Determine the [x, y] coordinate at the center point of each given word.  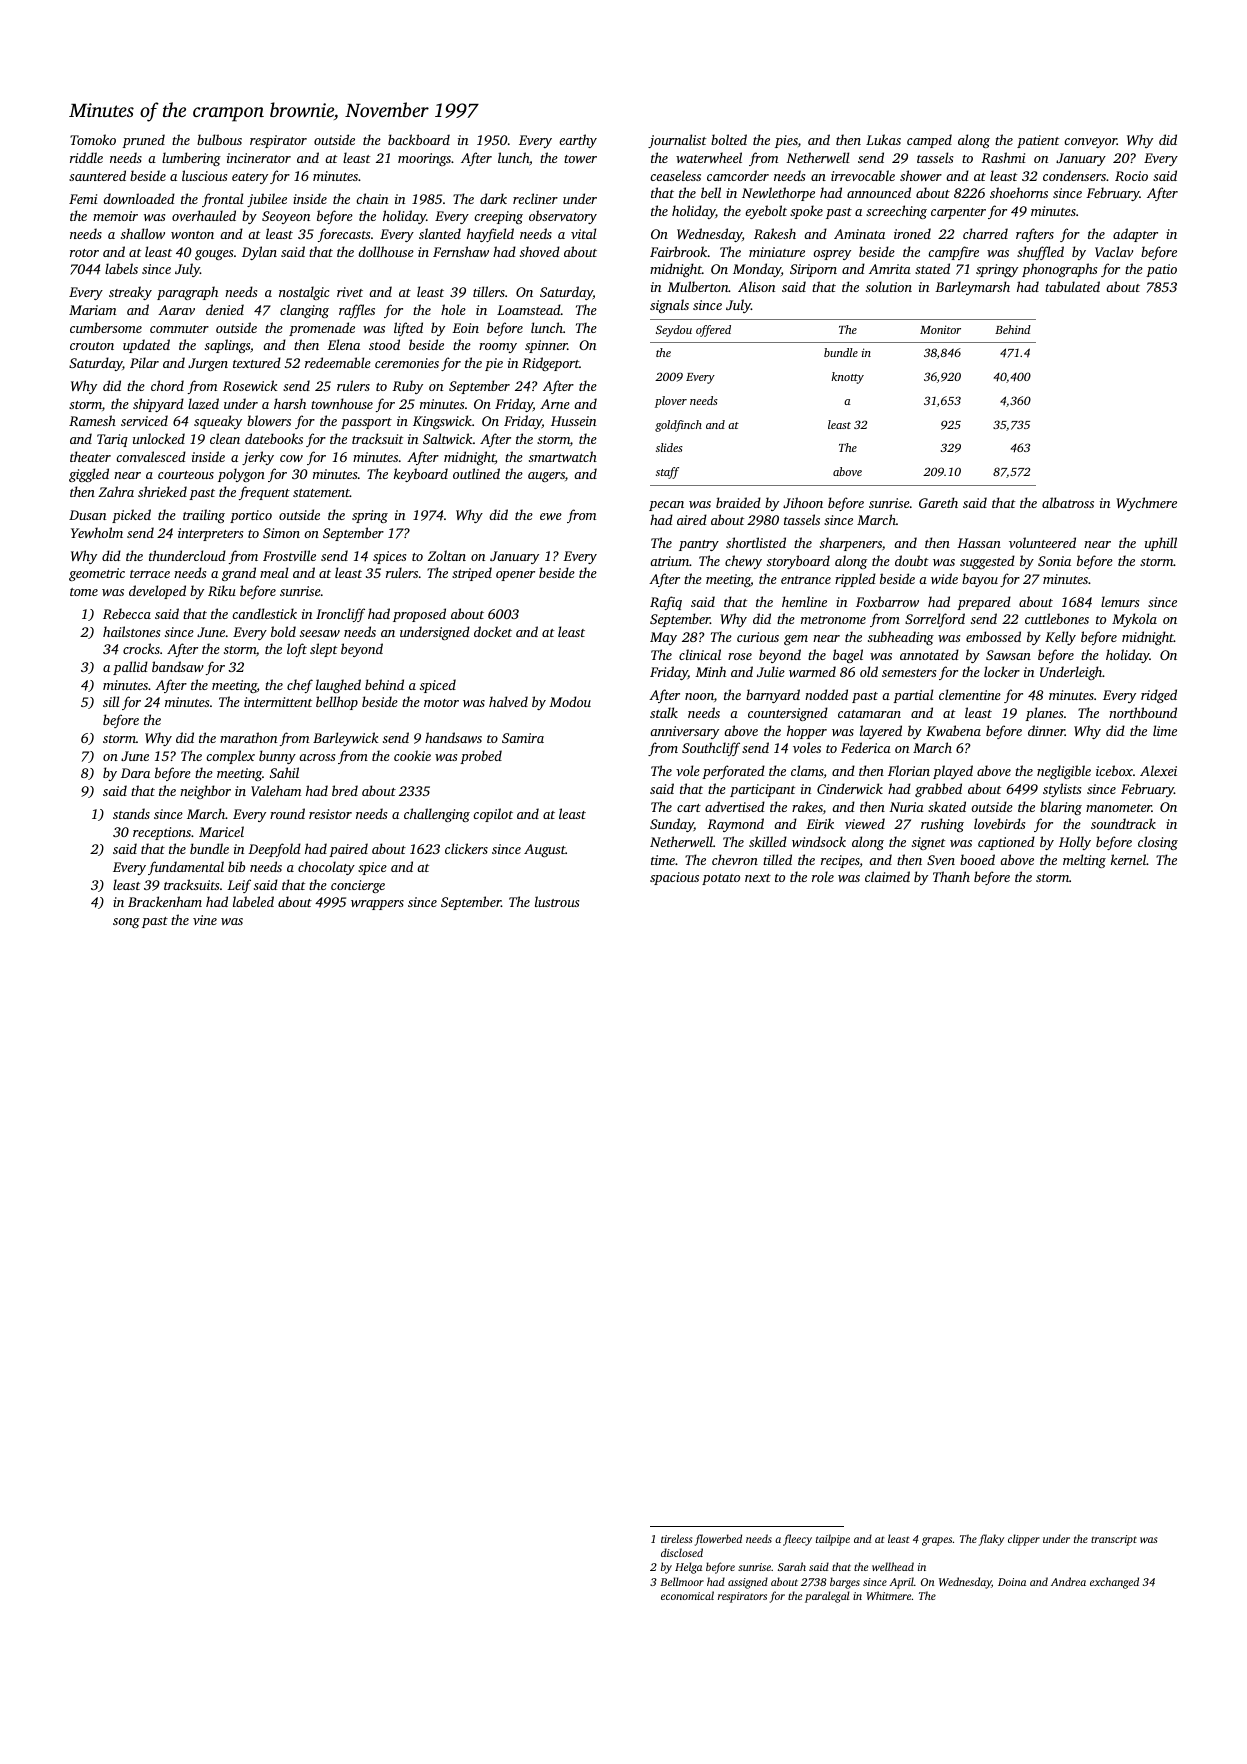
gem [796, 640]
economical [687, 1595]
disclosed [682, 1552]
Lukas [883, 139]
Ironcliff [340, 615]
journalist [677, 141]
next [758, 878]
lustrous [557, 901]
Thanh [951, 876]
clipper [1024, 1540]
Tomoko [93, 139]
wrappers [377, 905]
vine [205, 920]
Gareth [938, 502]
